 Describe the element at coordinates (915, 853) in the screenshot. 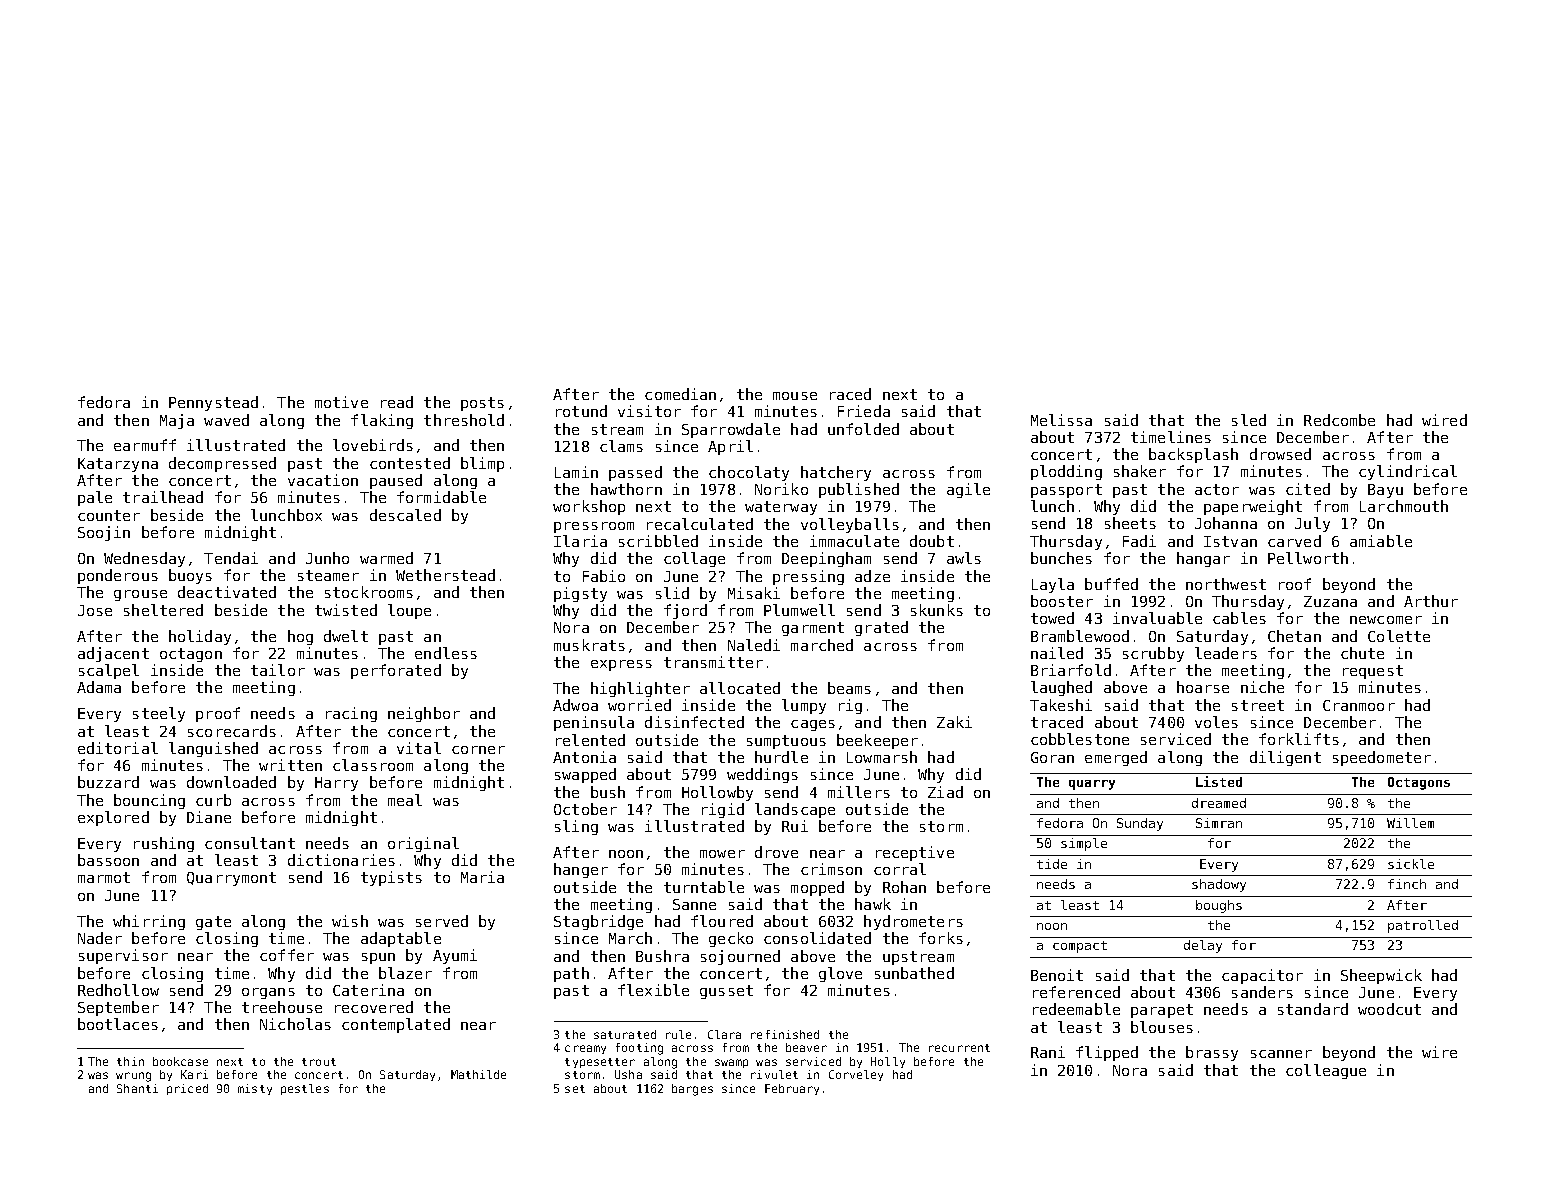

I see `receptive` at that location.
